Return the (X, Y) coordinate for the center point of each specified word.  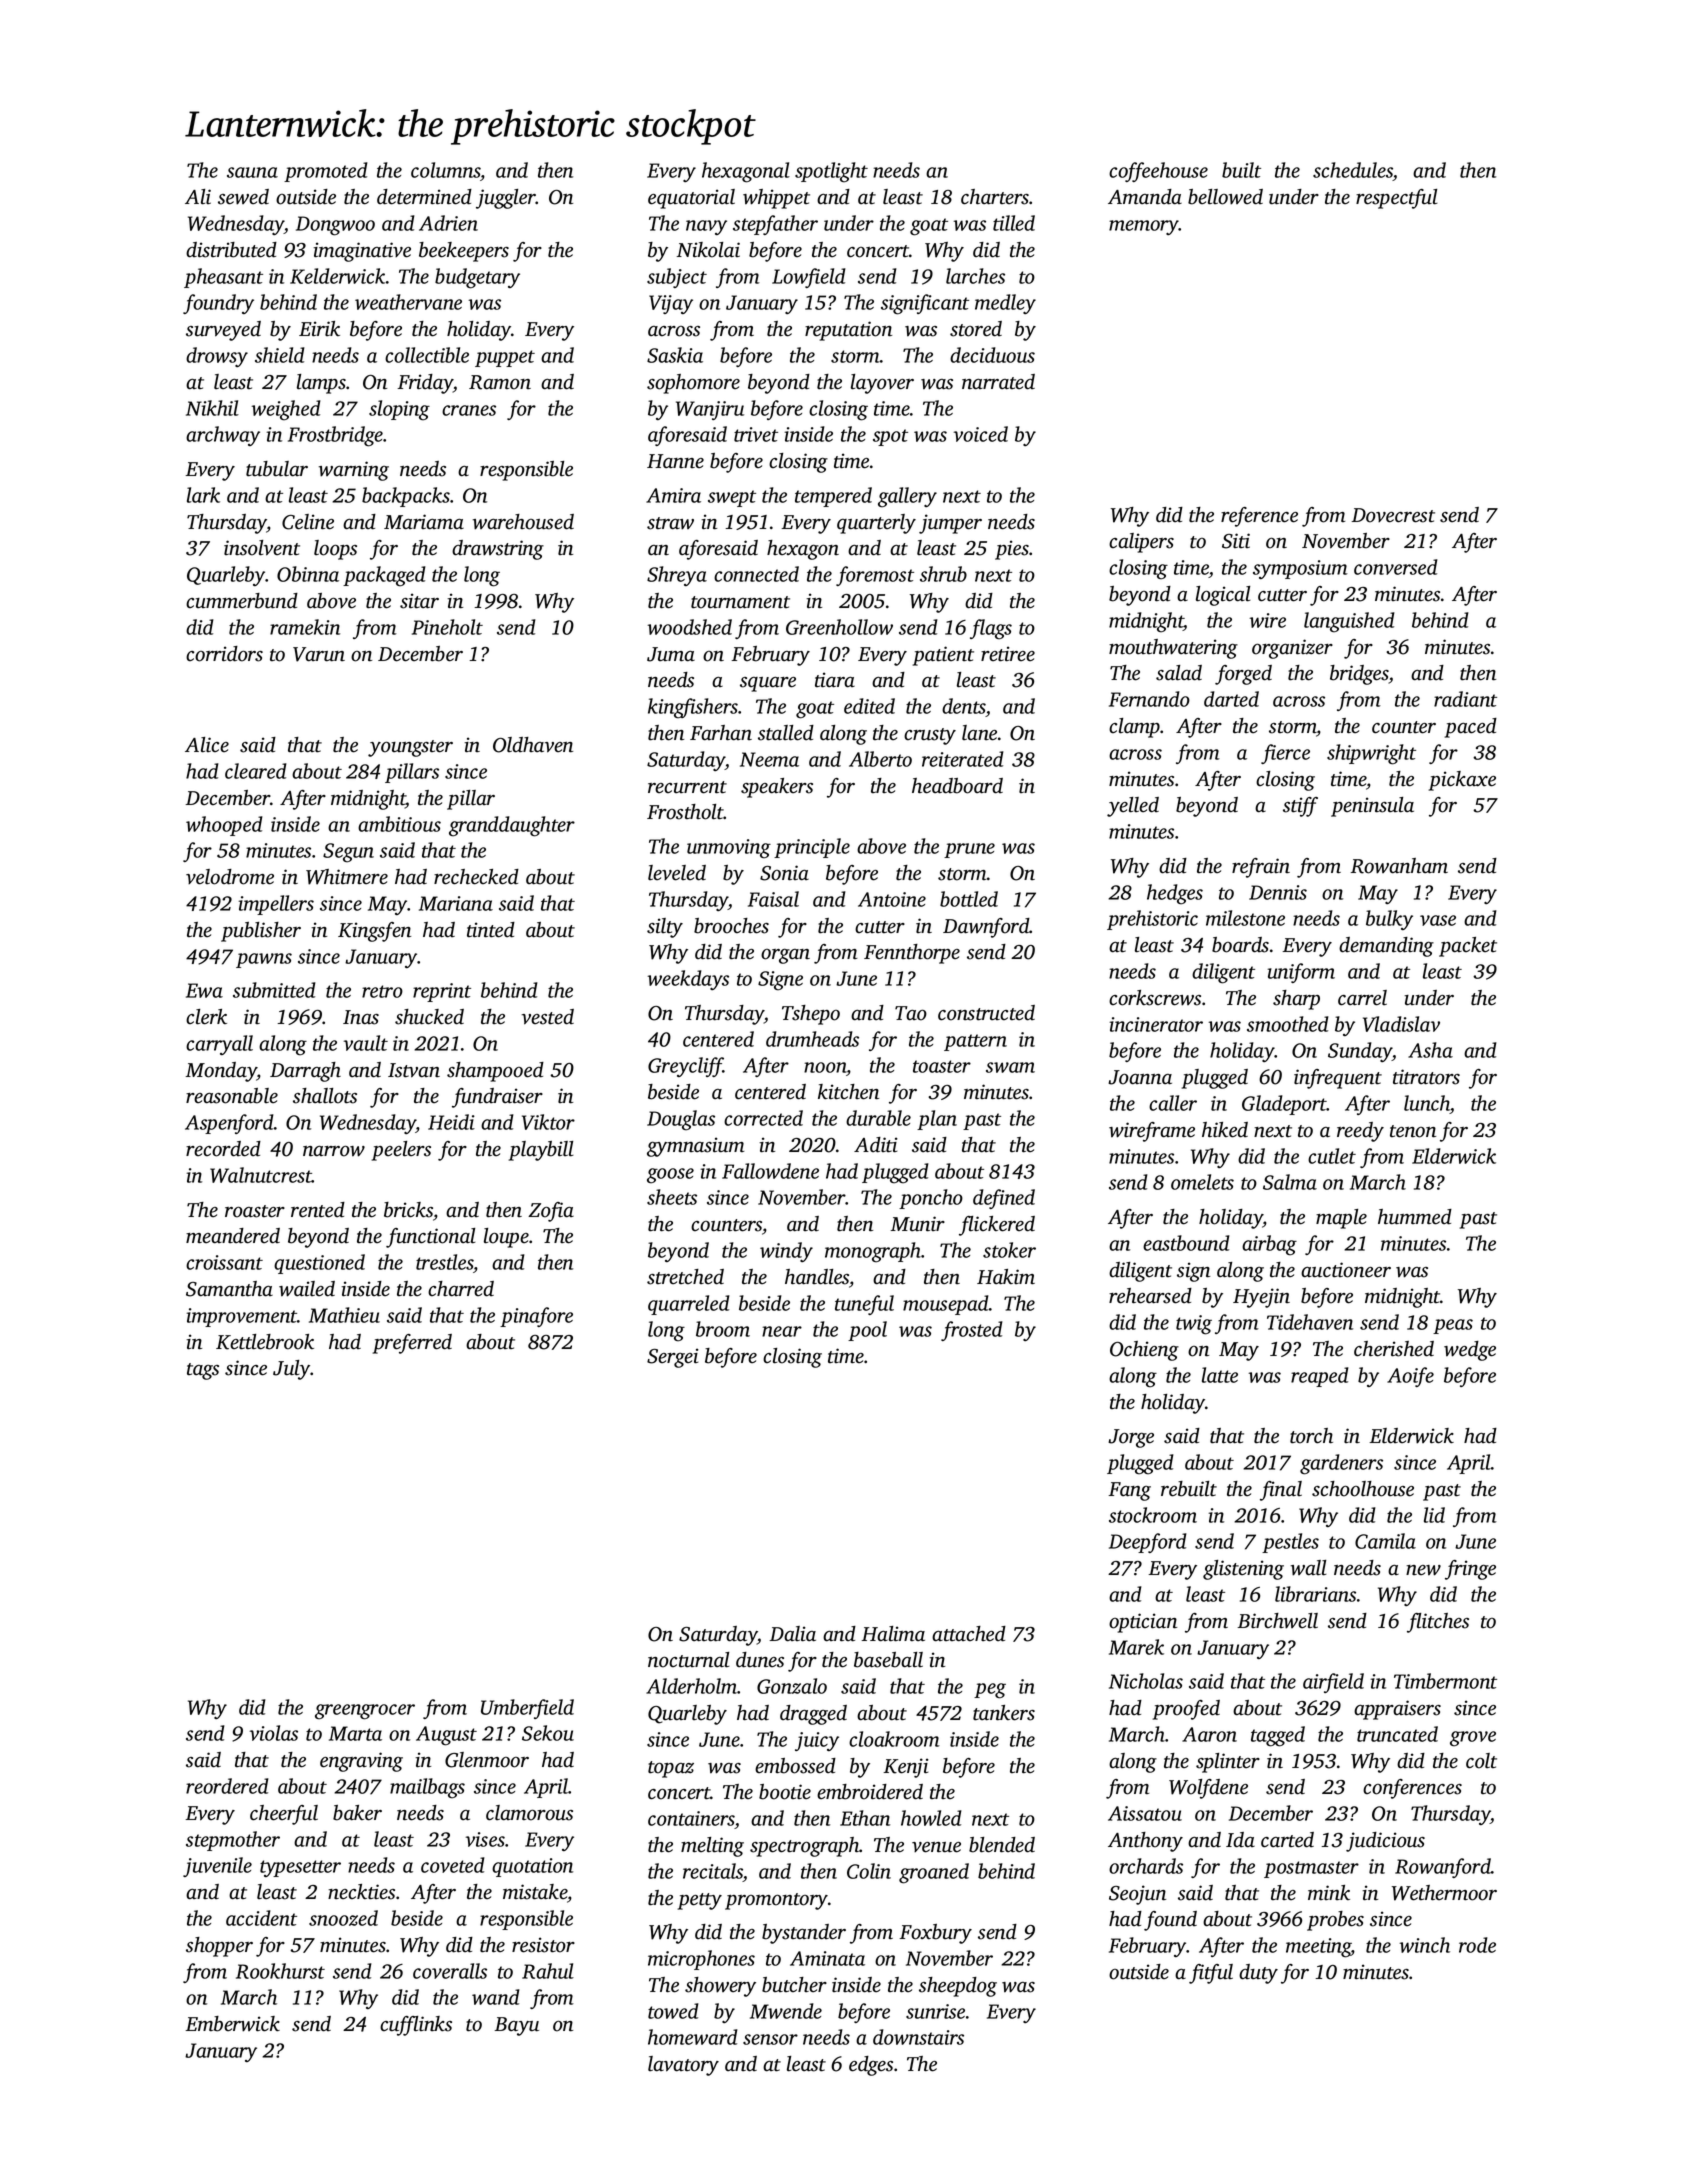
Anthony (1145, 1842)
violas (273, 1733)
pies (1012, 550)
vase (1438, 920)
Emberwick (232, 2024)
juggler (506, 199)
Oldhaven (533, 745)
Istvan (414, 1070)
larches (975, 276)
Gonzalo (792, 1686)
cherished (1394, 1349)
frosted (972, 1331)
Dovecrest (1393, 515)
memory (1144, 227)
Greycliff (685, 1067)
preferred (412, 1344)
